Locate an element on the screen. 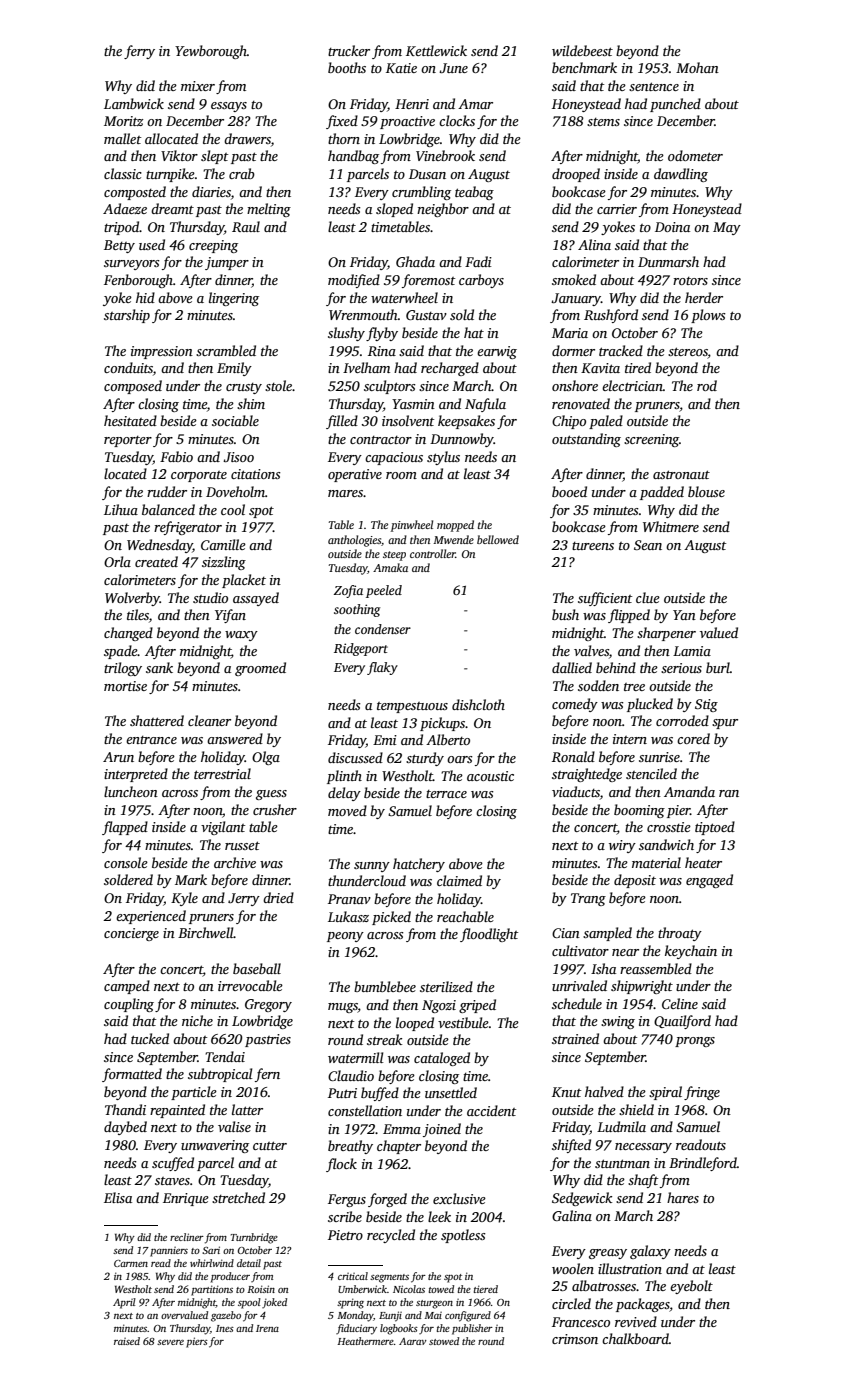  screening is located at coordinates (651, 440).
